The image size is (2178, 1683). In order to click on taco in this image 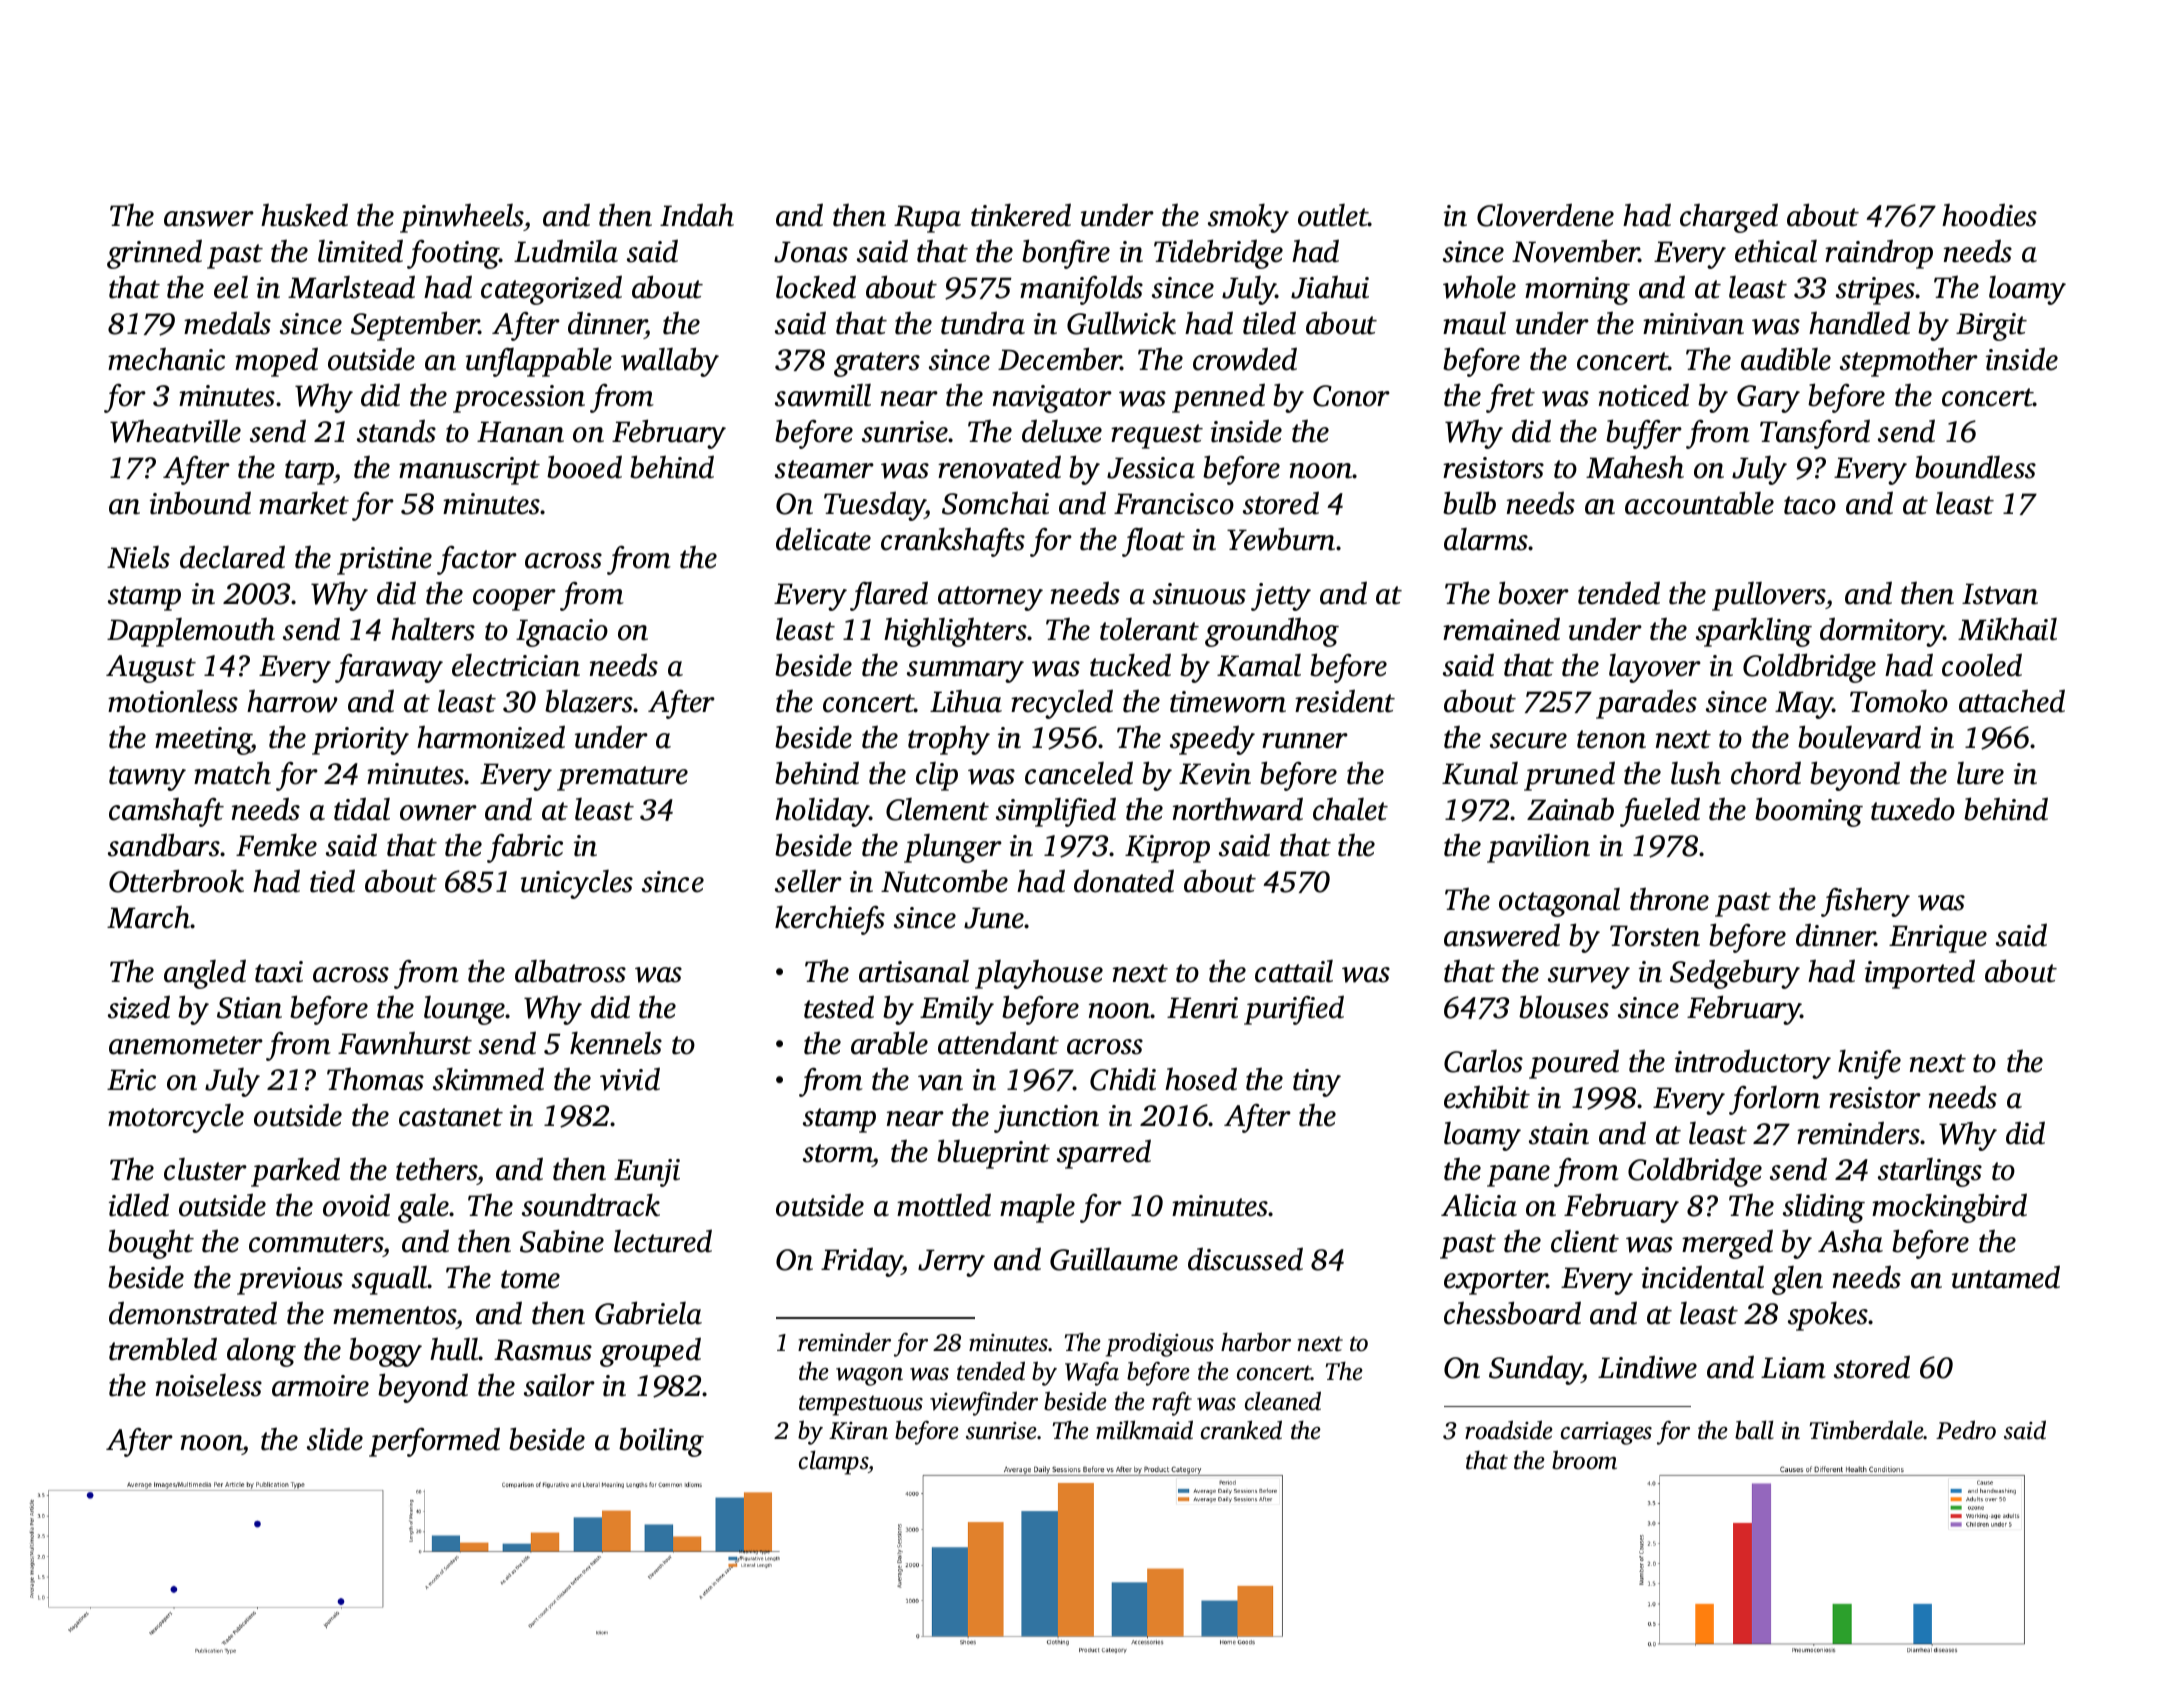, I will do `click(1810, 505)`.
